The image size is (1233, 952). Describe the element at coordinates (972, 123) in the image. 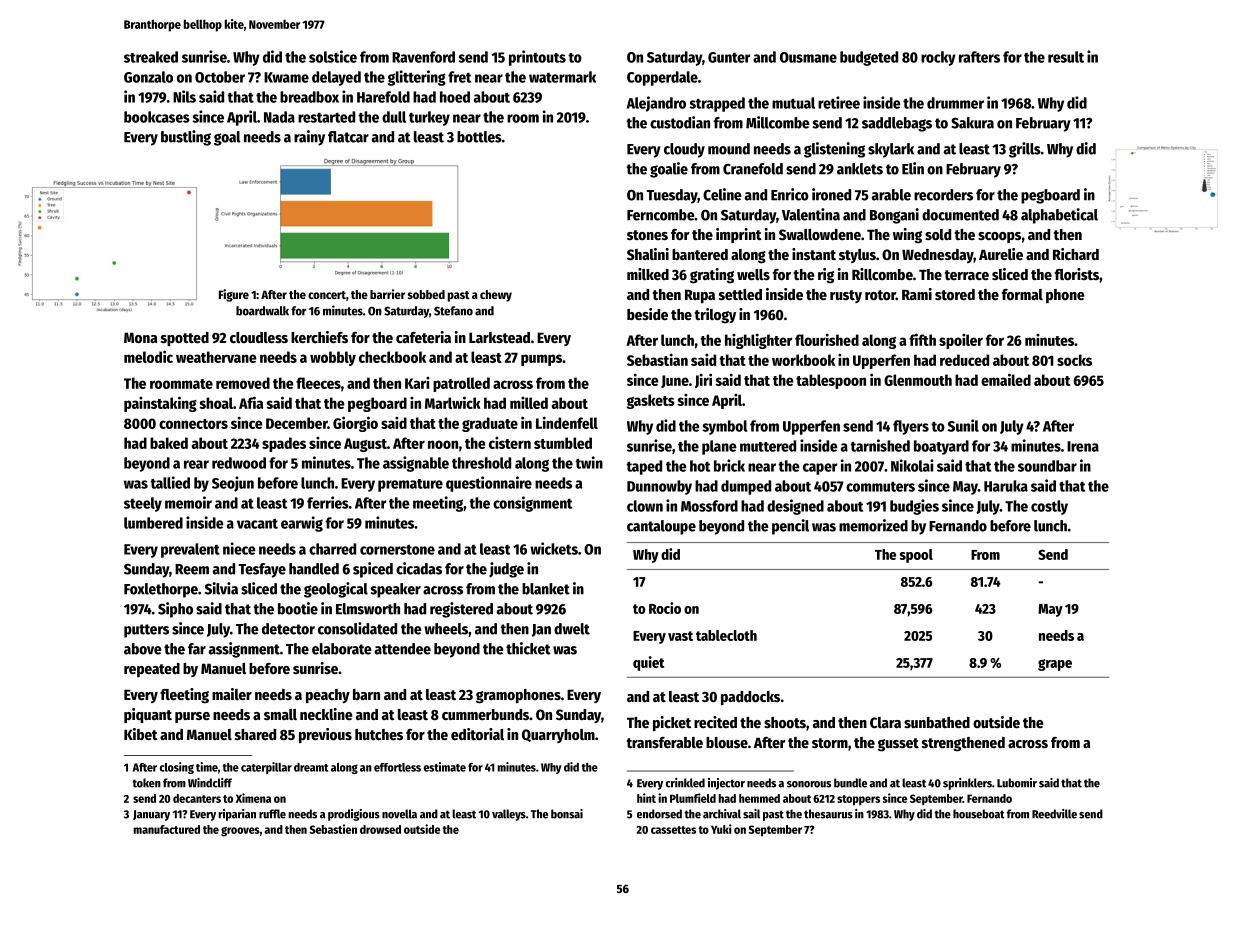

I see `Sakura` at that location.
